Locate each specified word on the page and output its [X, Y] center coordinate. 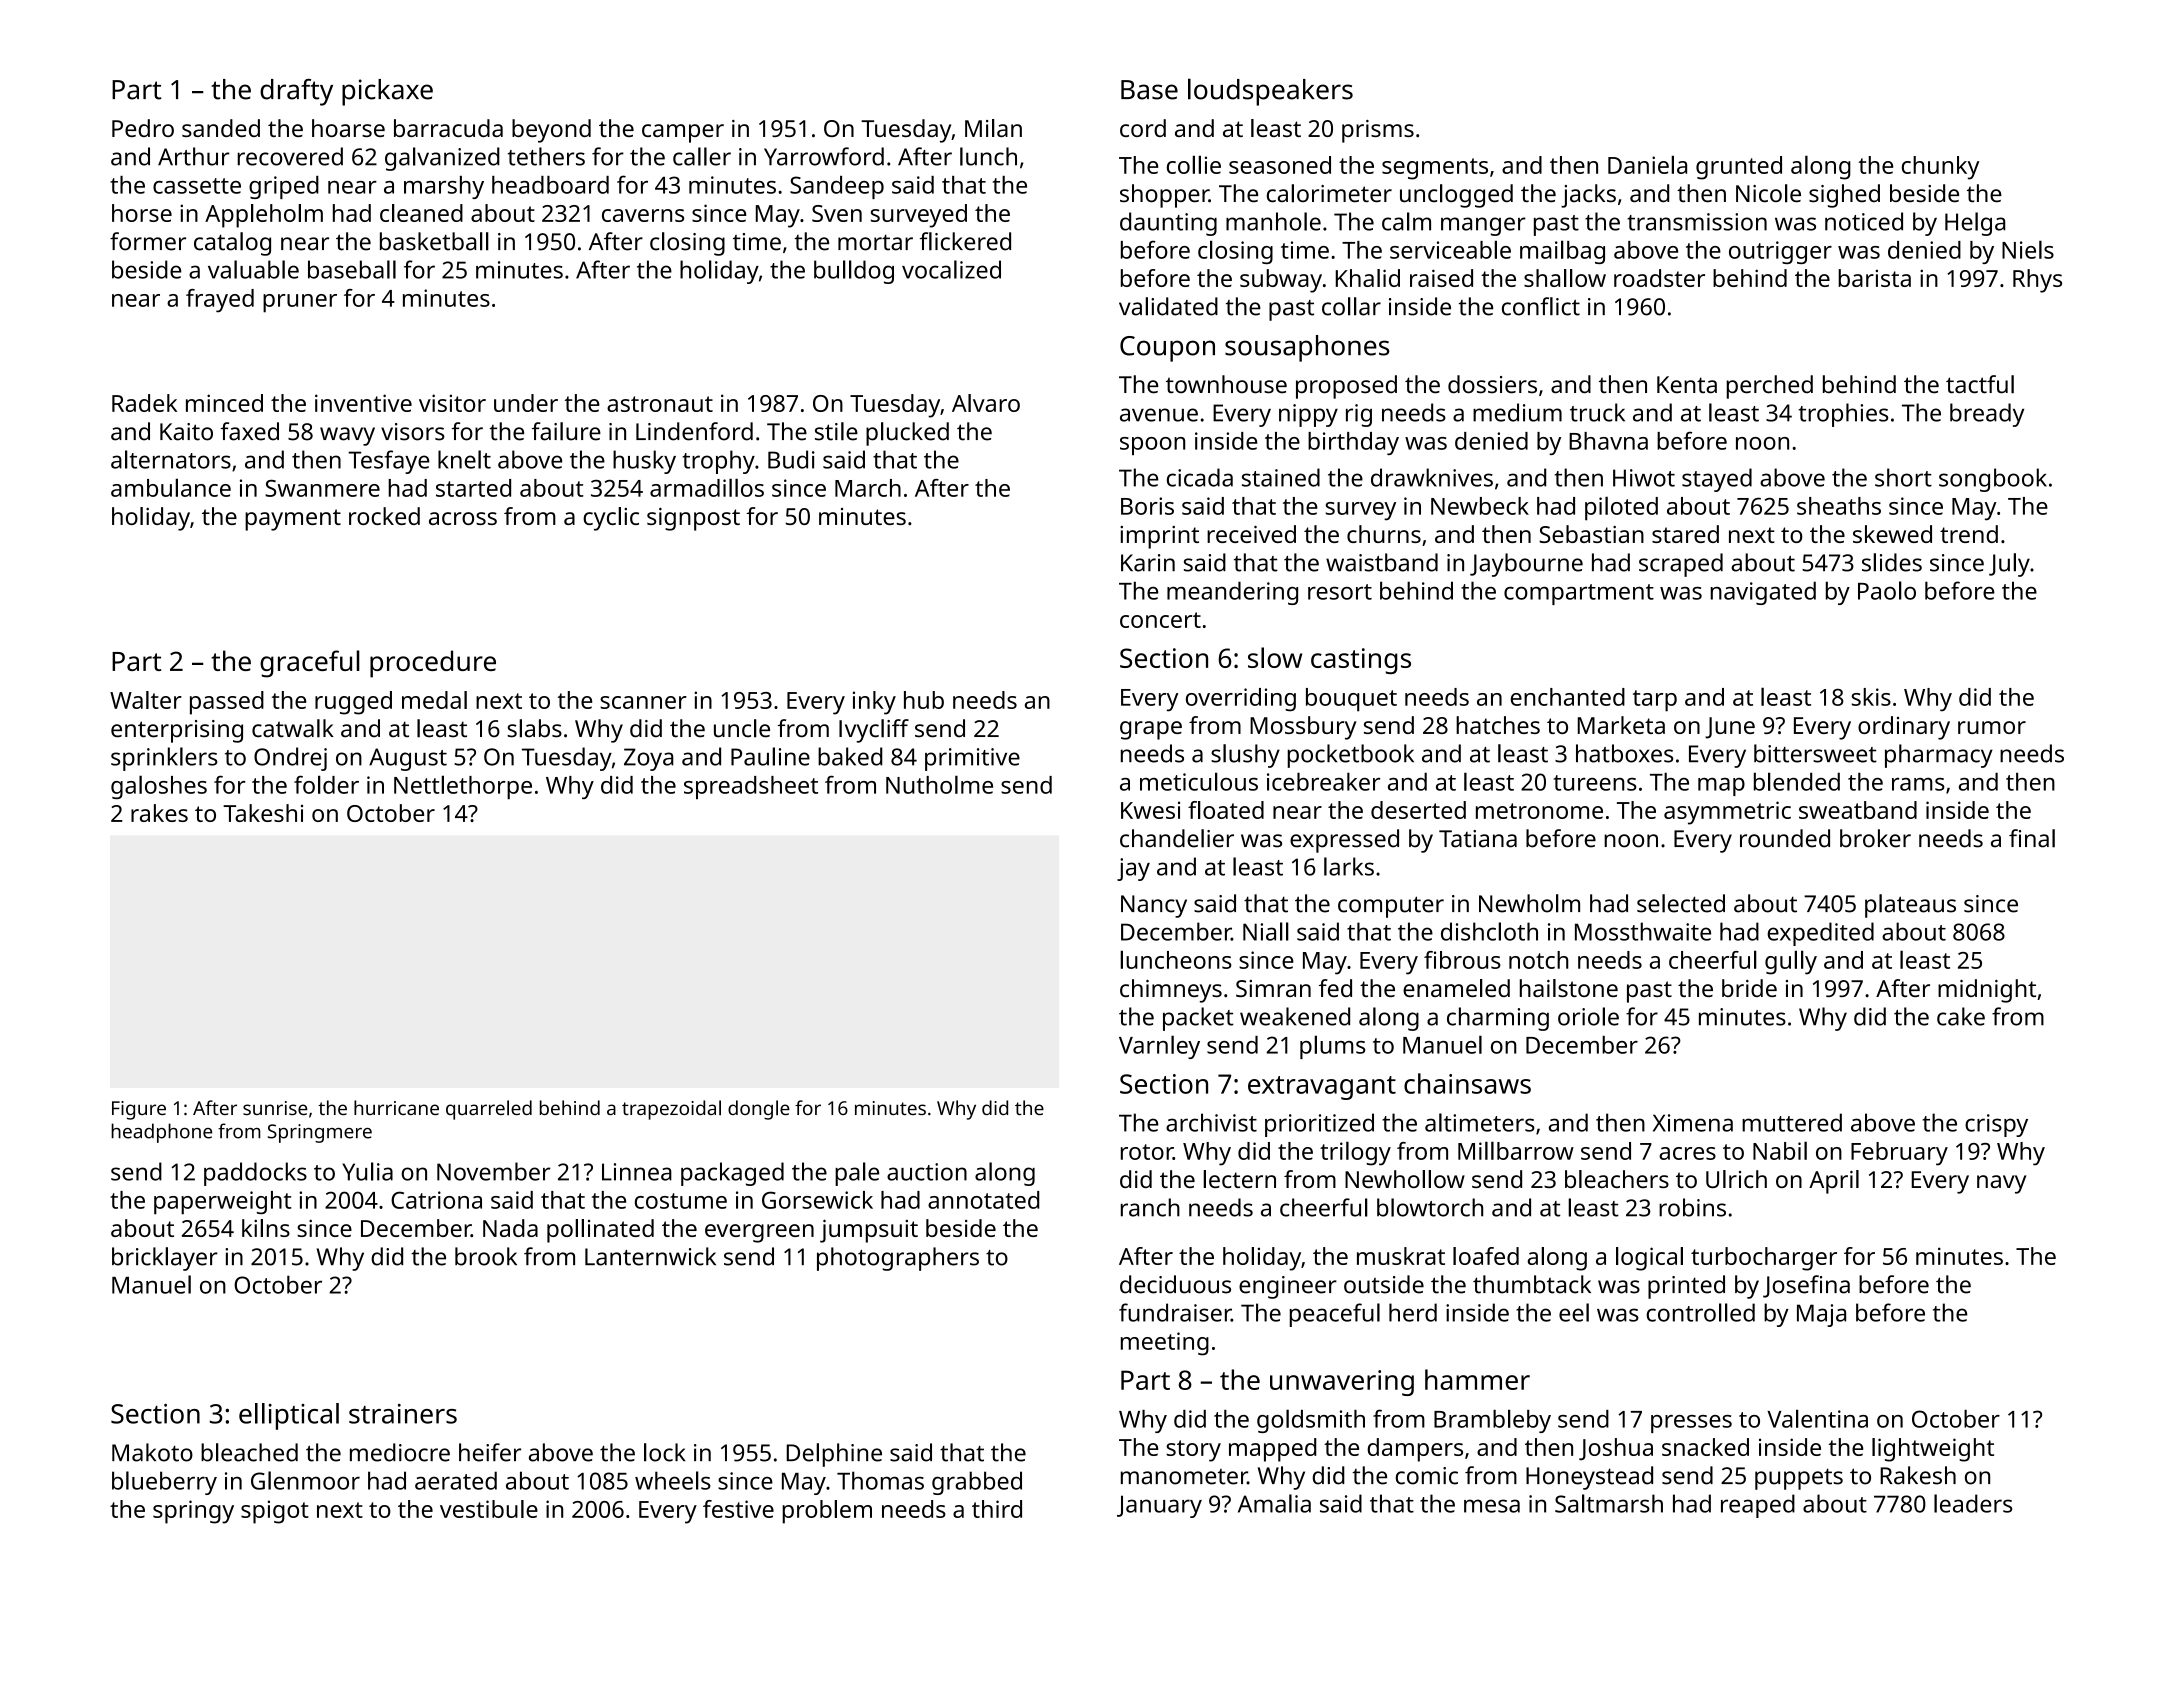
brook [486, 1256]
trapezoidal [671, 1110]
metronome [1539, 811]
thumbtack [1532, 1284]
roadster [1659, 278]
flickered [965, 241]
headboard [550, 185]
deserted [1418, 810]
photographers [898, 1259]
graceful [310, 664]
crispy [1996, 1125]
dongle [759, 1110]
